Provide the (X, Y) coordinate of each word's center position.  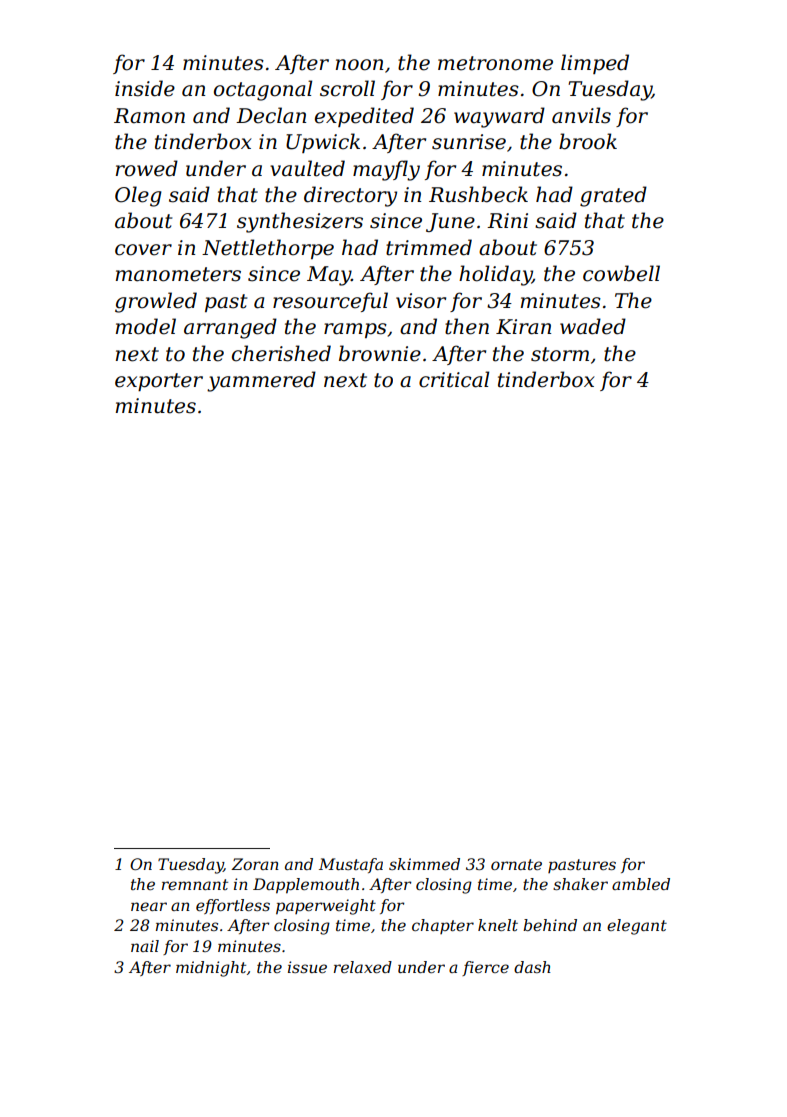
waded (593, 326)
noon (359, 65)
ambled (641, 884)
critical (454, 379)
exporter (159, 382)
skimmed (424, 864)
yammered (261, 381)
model (146, 326)
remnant (195, 884)
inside (145, 88)
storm (560, 354)
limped (595, 64)
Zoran (255, 864)
